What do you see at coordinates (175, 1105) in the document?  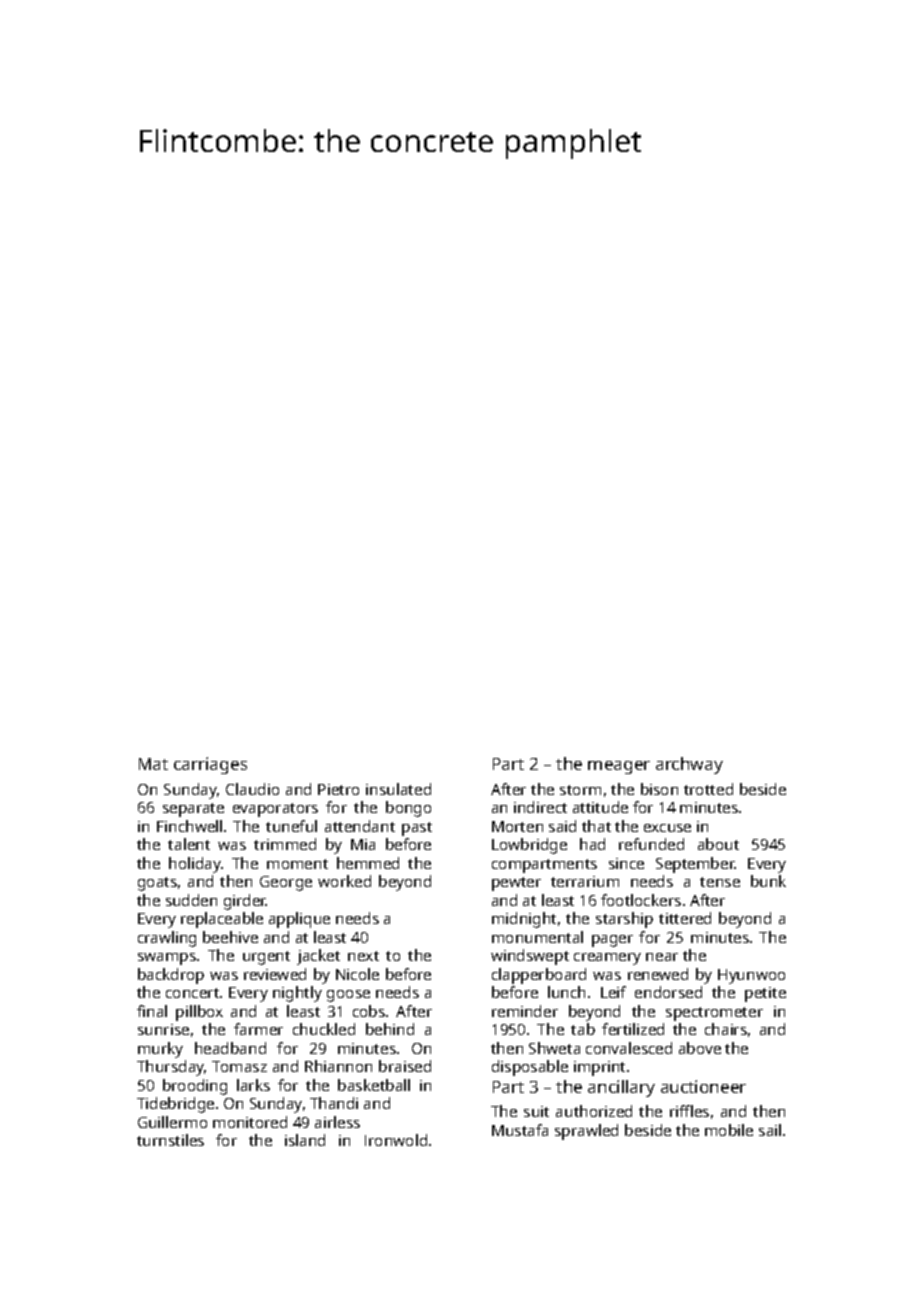 I see `Tidebridge` at bounding box center [175, 1105].
